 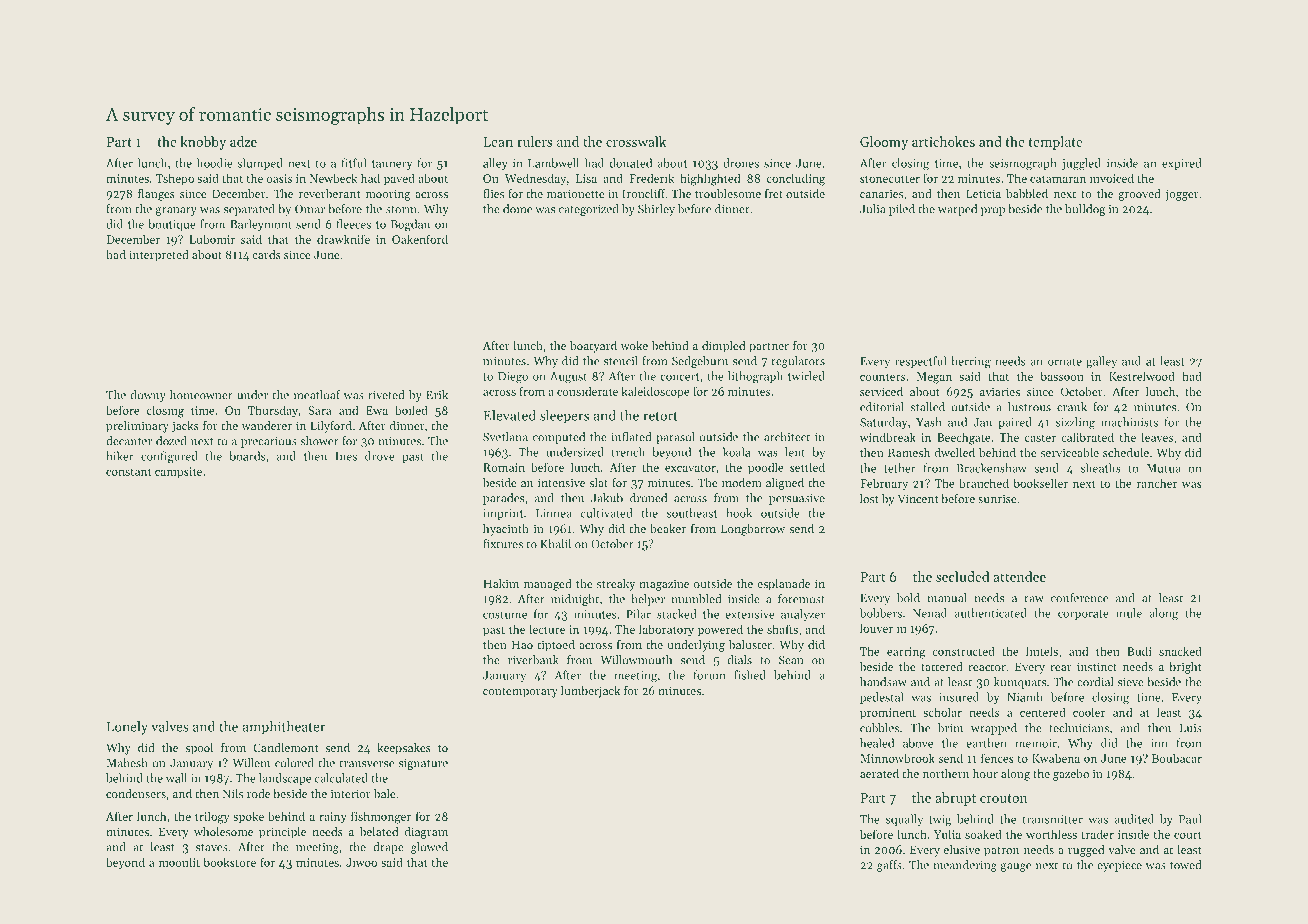 What do you see at coordinates (1065, 362) in the screenshot?
I see `ornate` at bounding box center [1065, 362].
